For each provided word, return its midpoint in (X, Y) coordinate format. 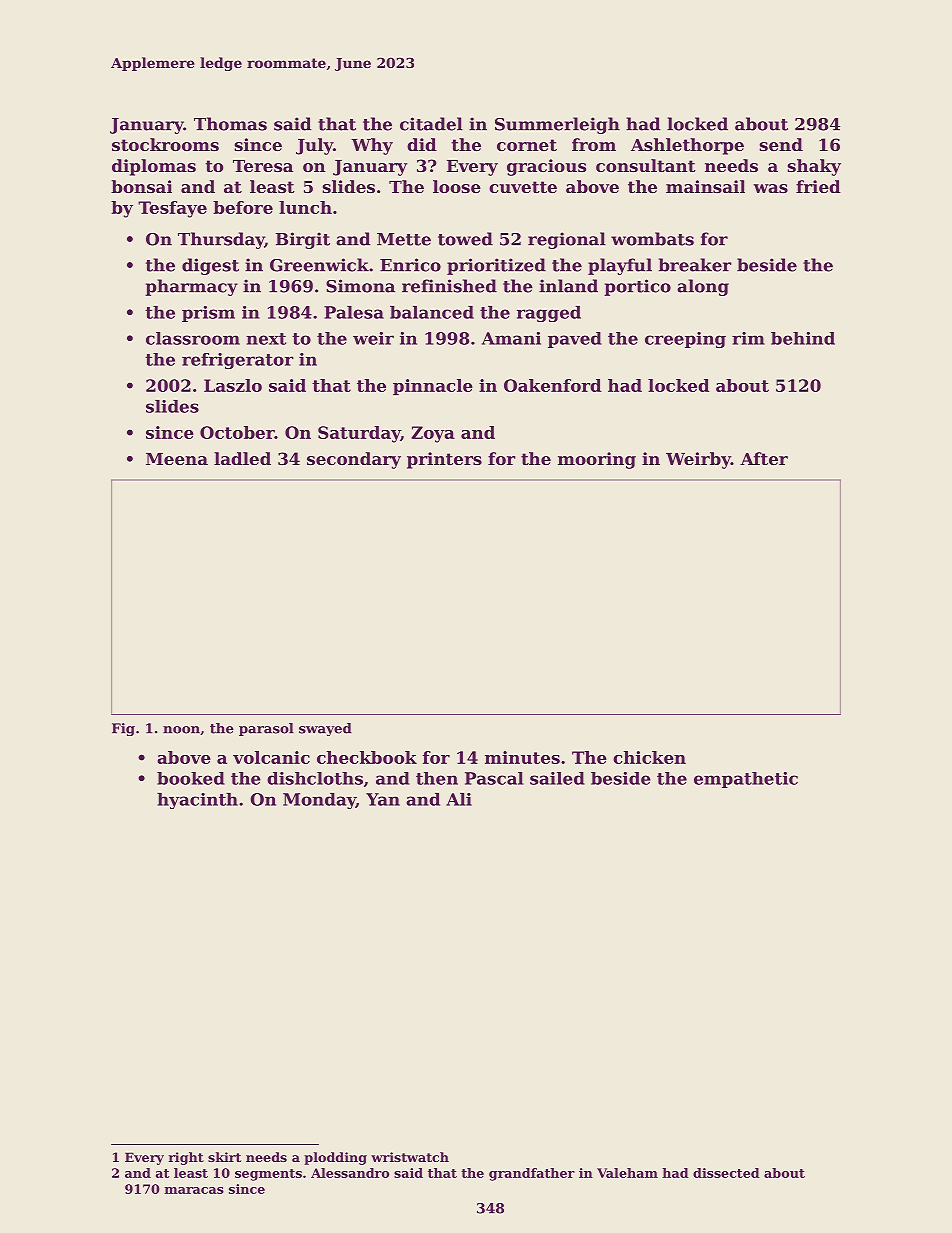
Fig (123, 729)
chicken (649, 757)
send (781, 144)
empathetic (746, 780)
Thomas (230, 124)
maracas (194, 1190)
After (764, 458)
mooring (597, 460)
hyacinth (197, 801)
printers (444, 460)
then (437, 778)
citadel (431, 124)
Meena (177, 459)
